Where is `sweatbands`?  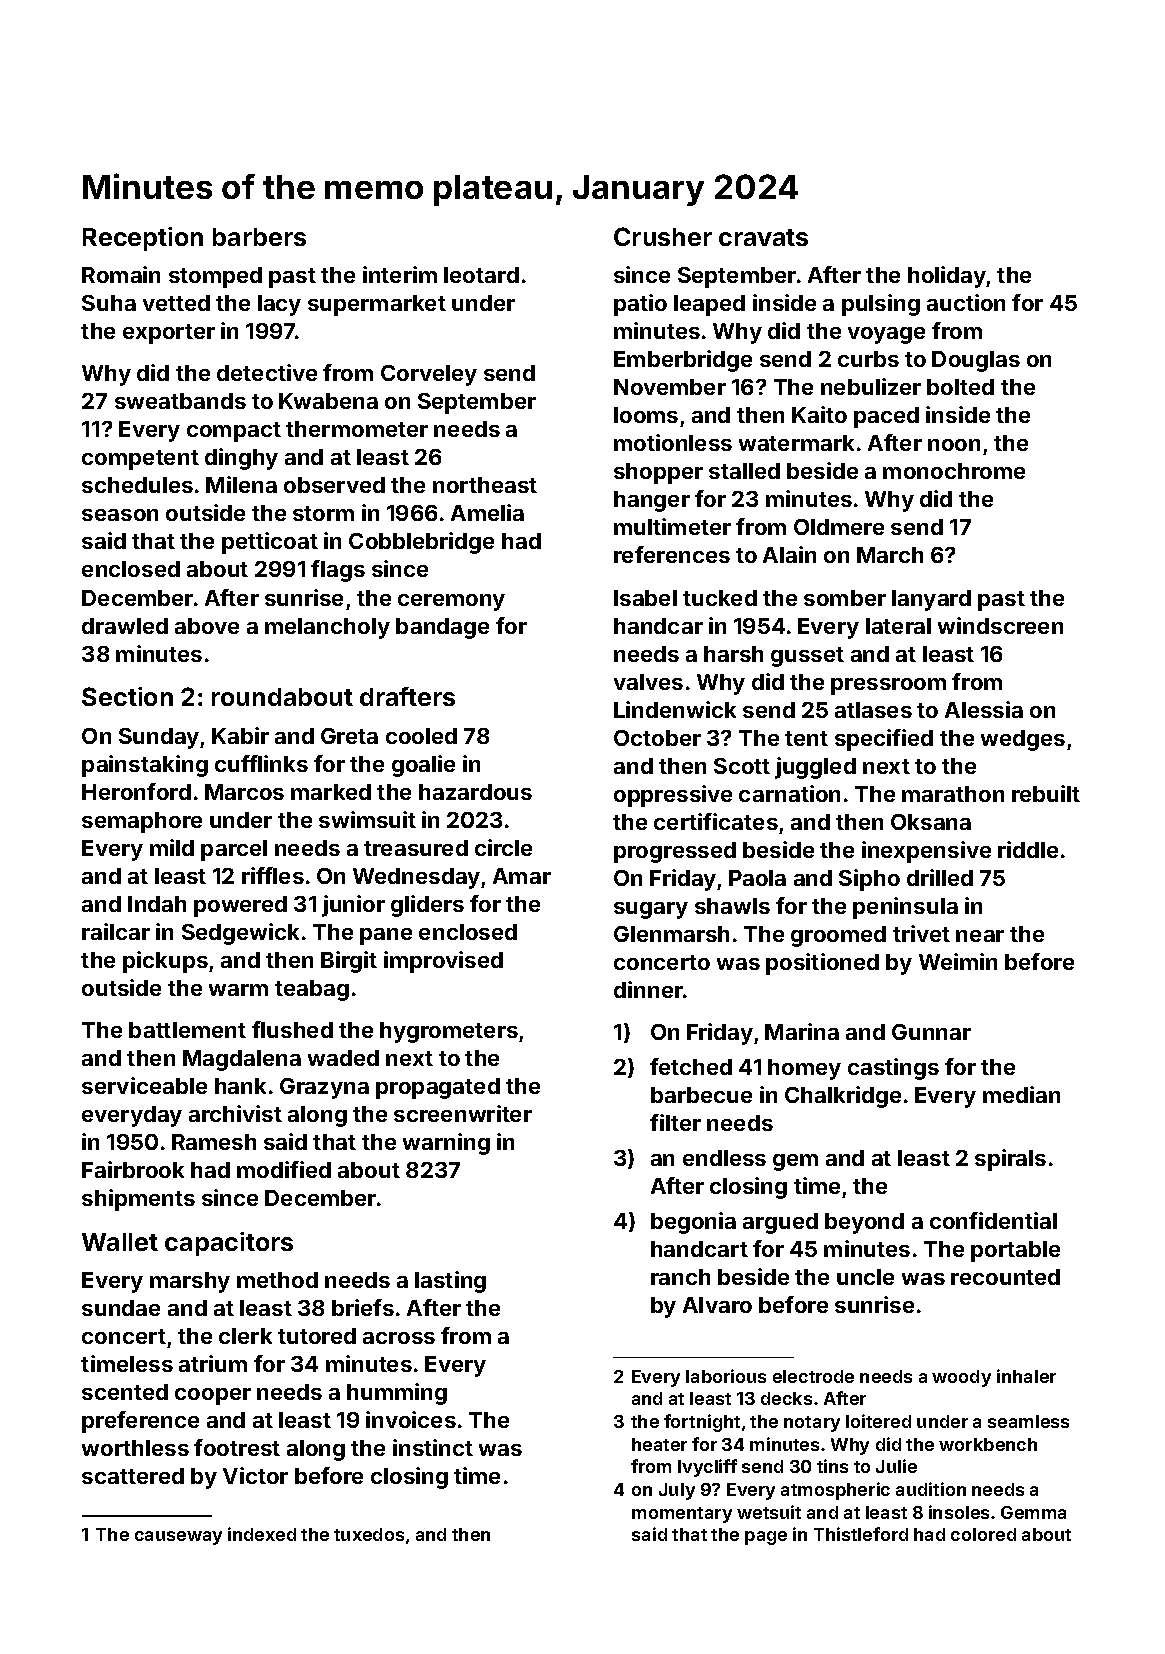 sweatbands is located at coordinates (180, 401).
